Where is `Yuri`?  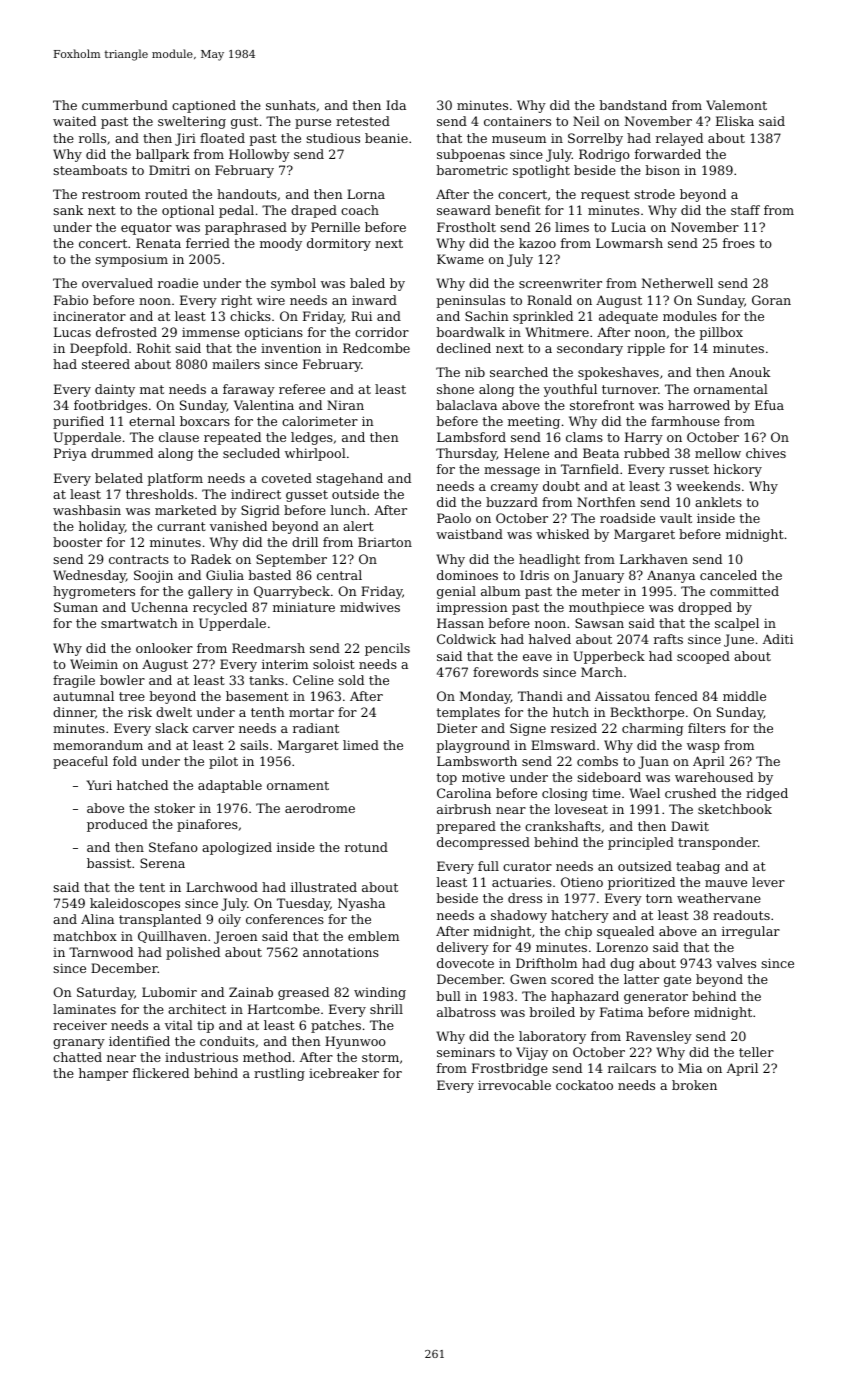
Yuri is located at coordinates (99, 785).
